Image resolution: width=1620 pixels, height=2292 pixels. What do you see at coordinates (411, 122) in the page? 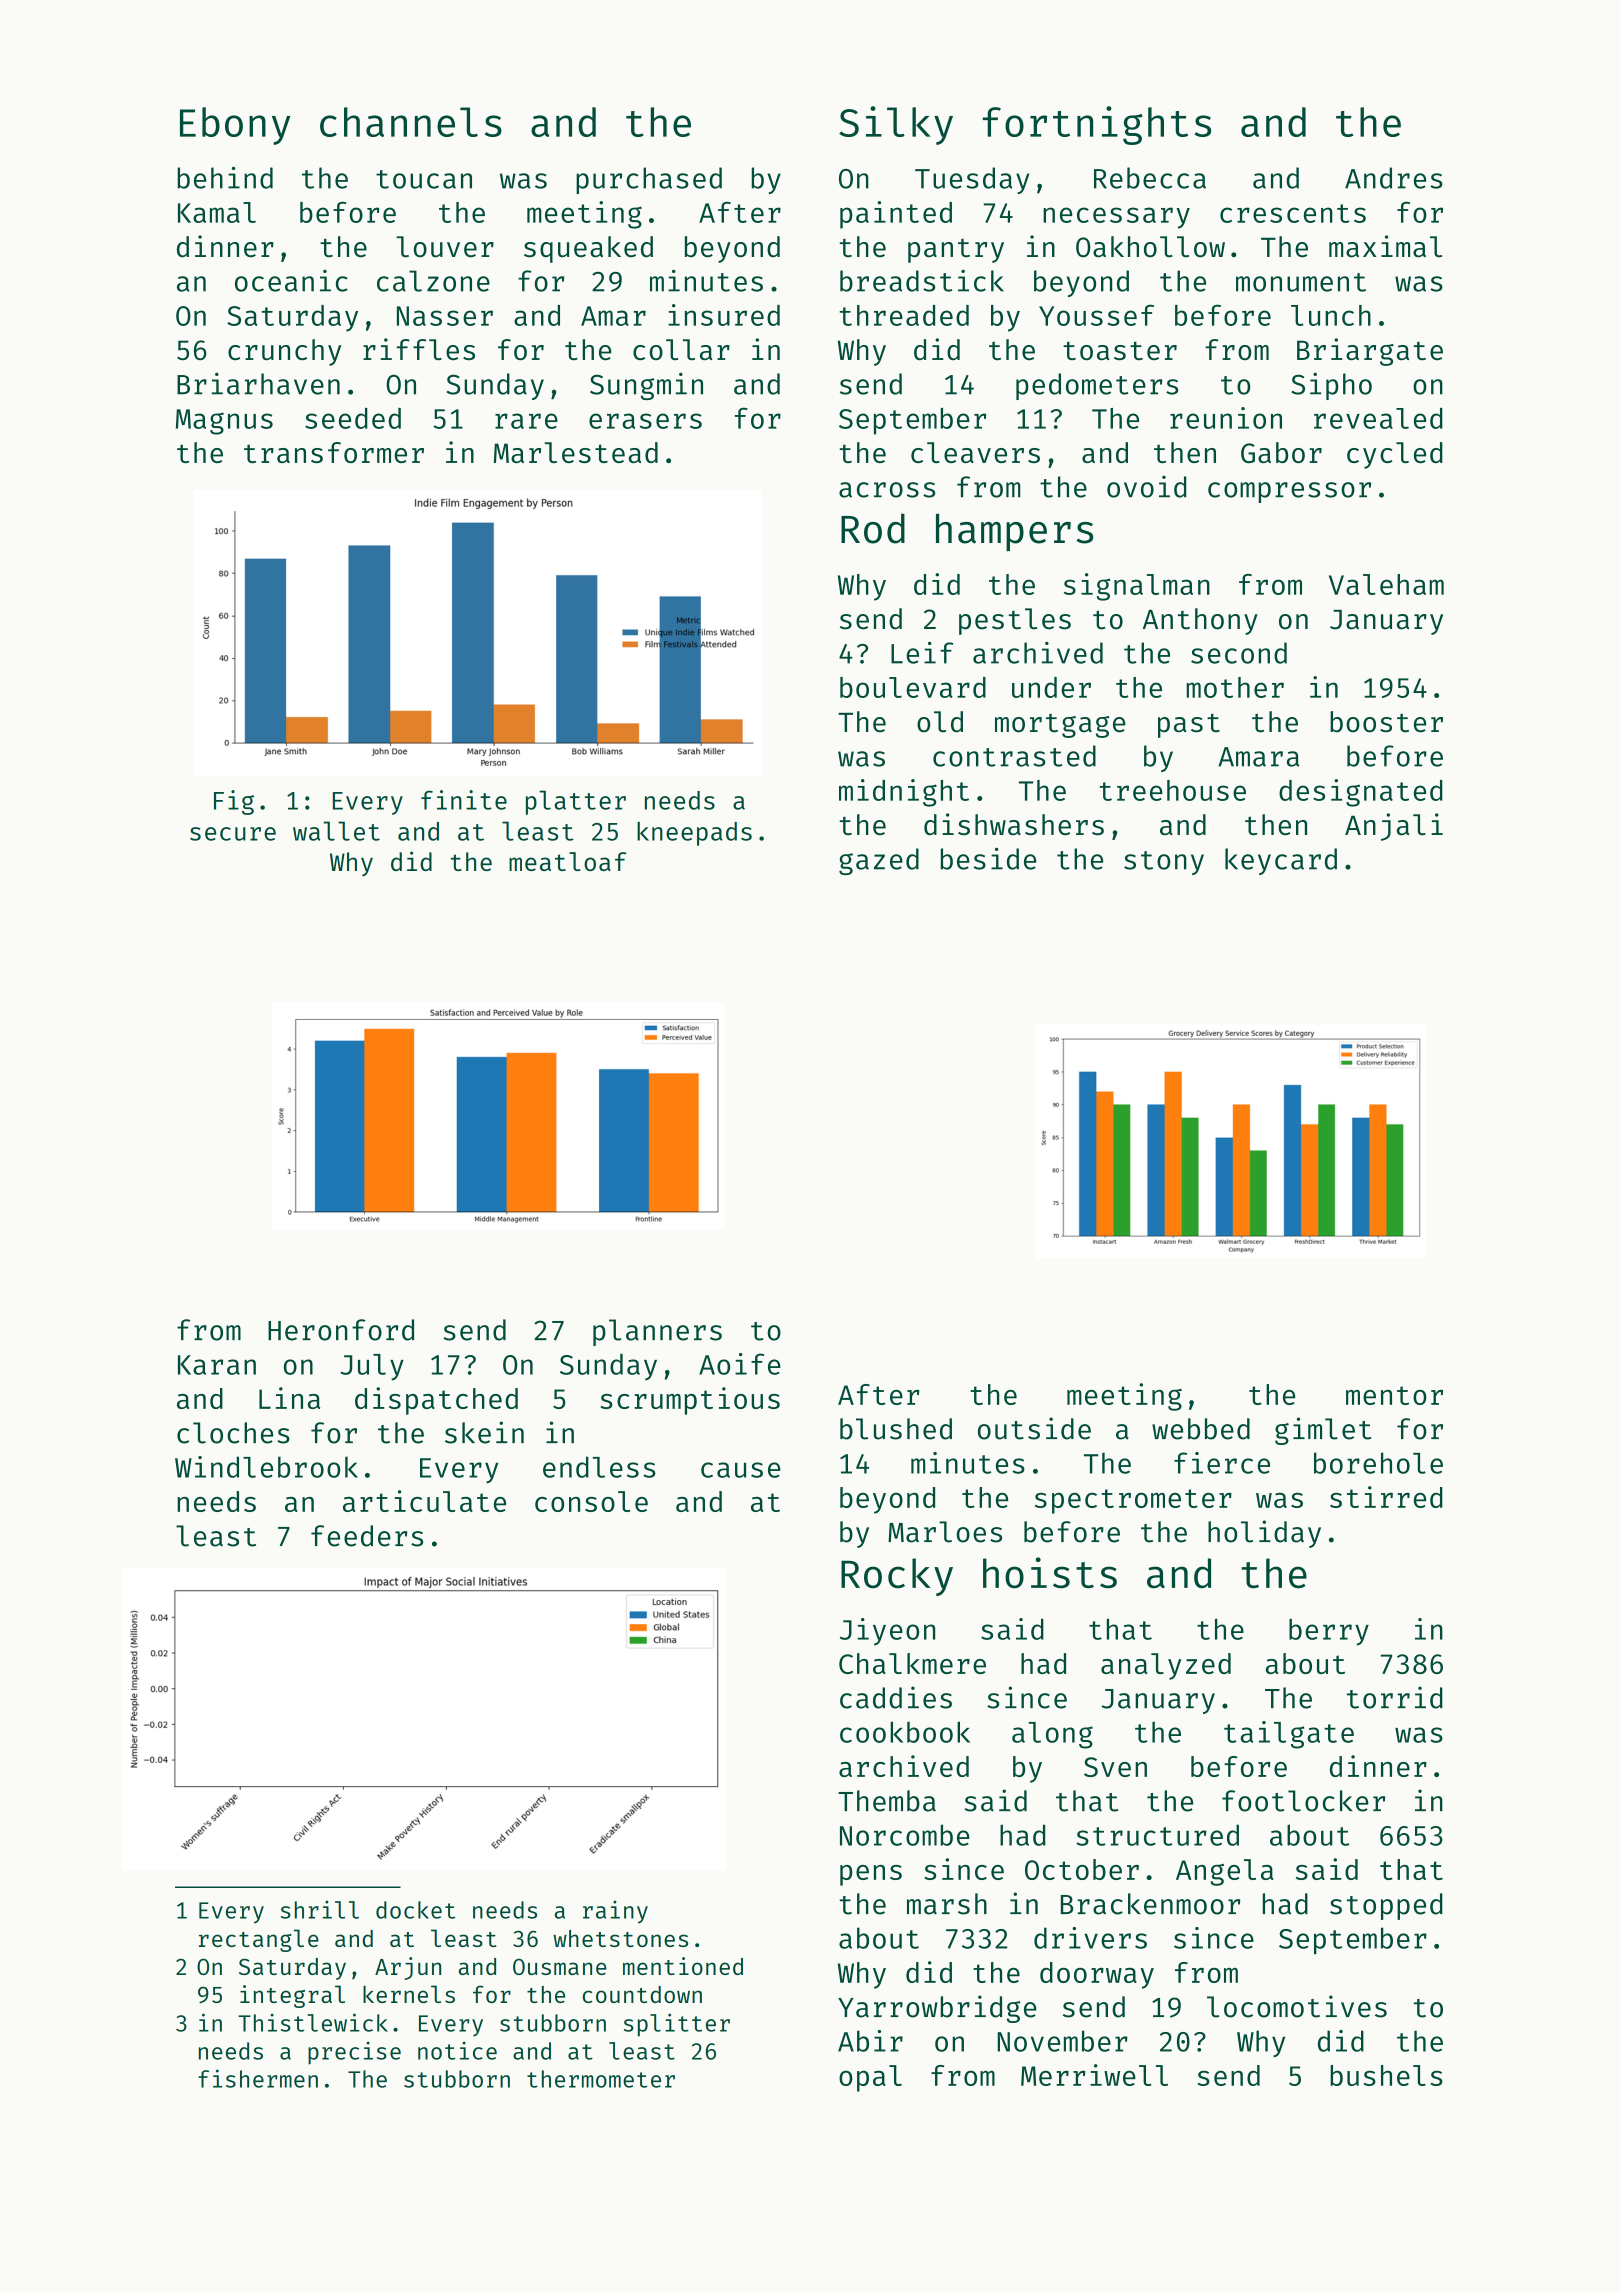
I see `channels` at bounding box center [411, 122].
